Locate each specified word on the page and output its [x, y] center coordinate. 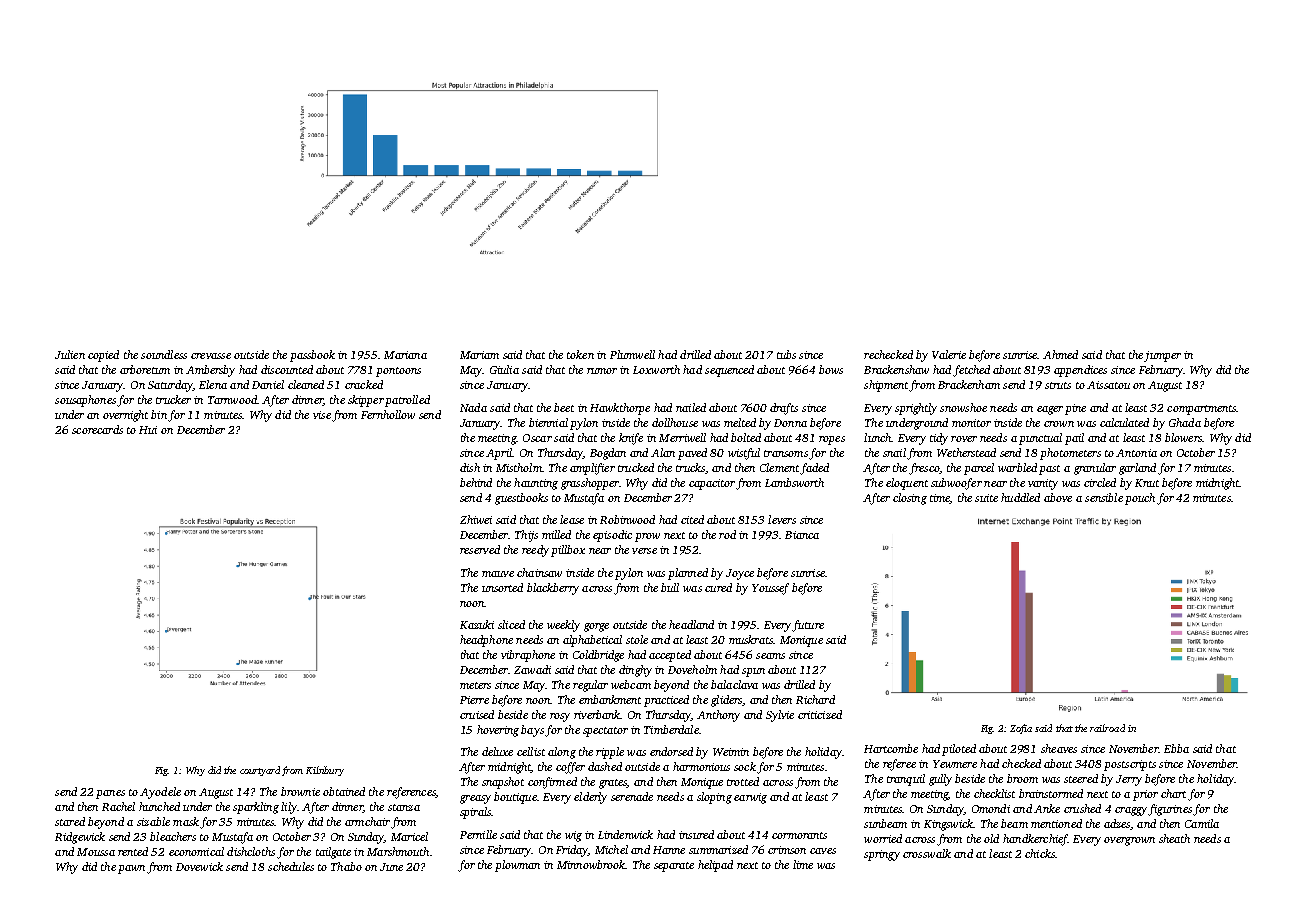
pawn [131, 869]
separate [674, 867]
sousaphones [85, 401]
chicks [1040, 853]
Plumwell [632, 354]
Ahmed [1060, 354]
